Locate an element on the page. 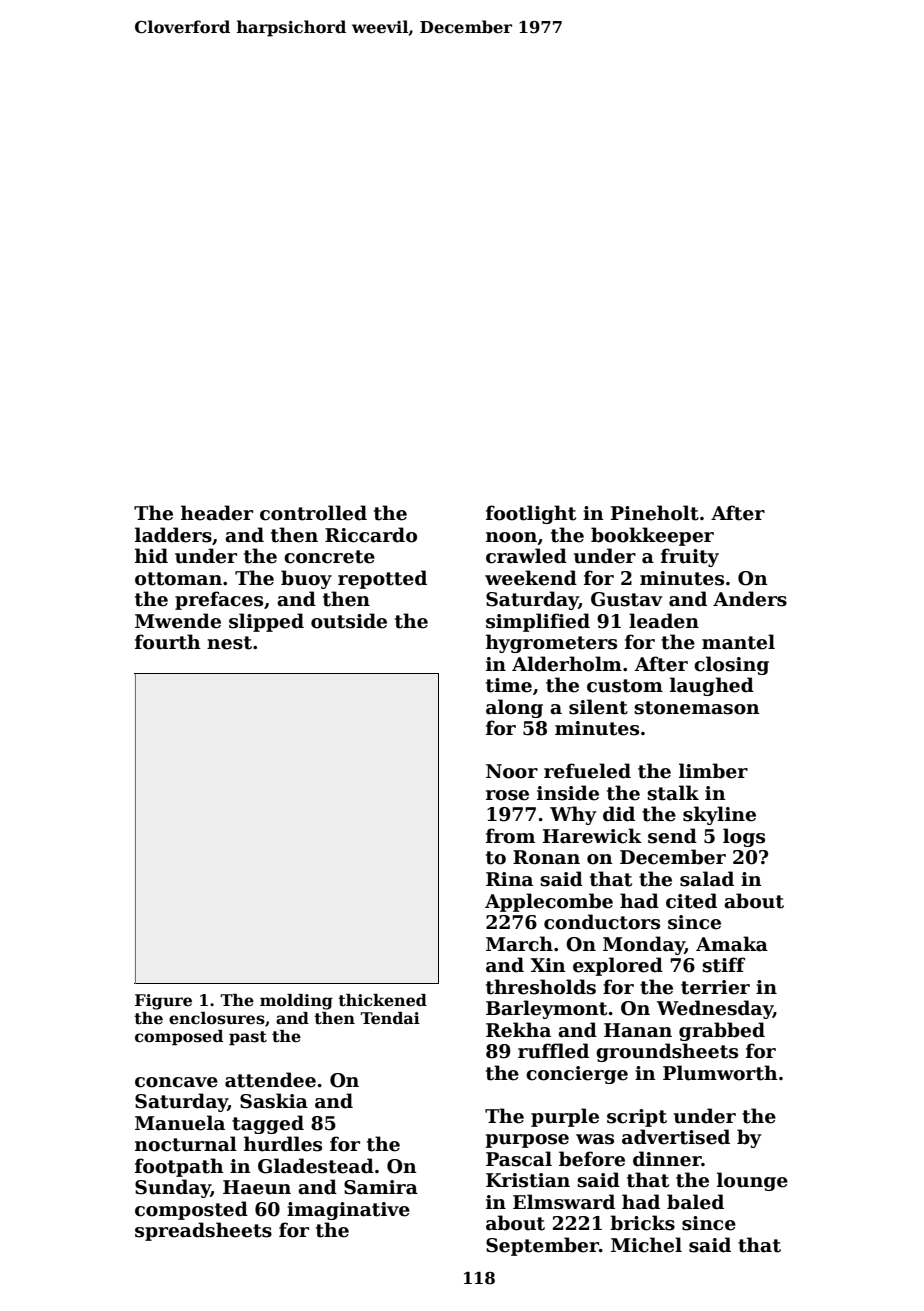 This page has height=1311, width=924. Pineholt is located at coordinates (655, 513).
